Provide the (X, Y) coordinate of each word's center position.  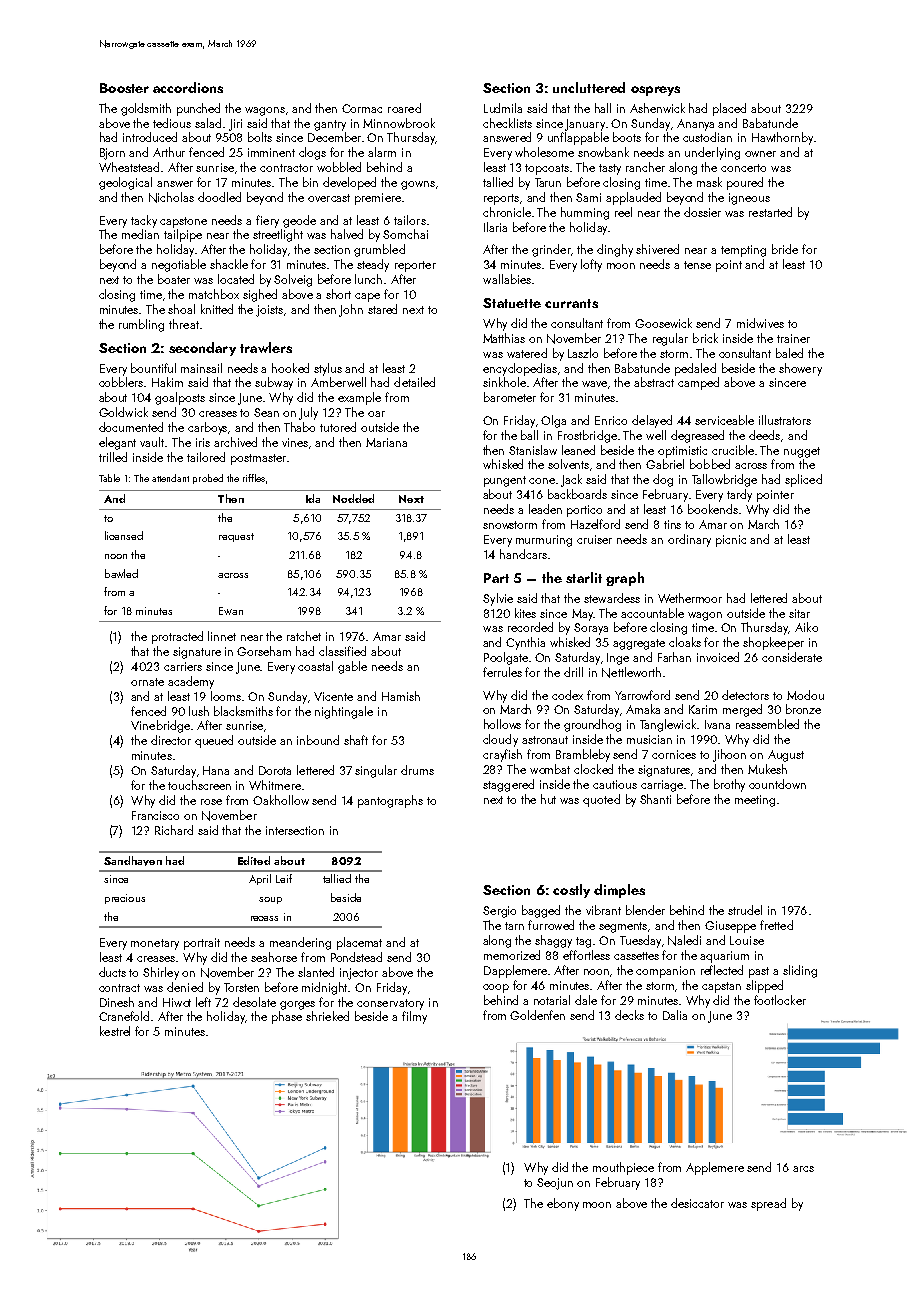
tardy (739, 495)
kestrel (115, 1031)
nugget (802, 452)
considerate (792, 657)
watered (527, 353)
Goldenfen (537, 1015)
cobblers (122, 382)
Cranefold (124, 1016)
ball (529, 435)
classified (342, 651)
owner (760, 154)
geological (125, 183)
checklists (507, 123)
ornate (147, 682)
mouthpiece (623, 1168)
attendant (170, 478)
